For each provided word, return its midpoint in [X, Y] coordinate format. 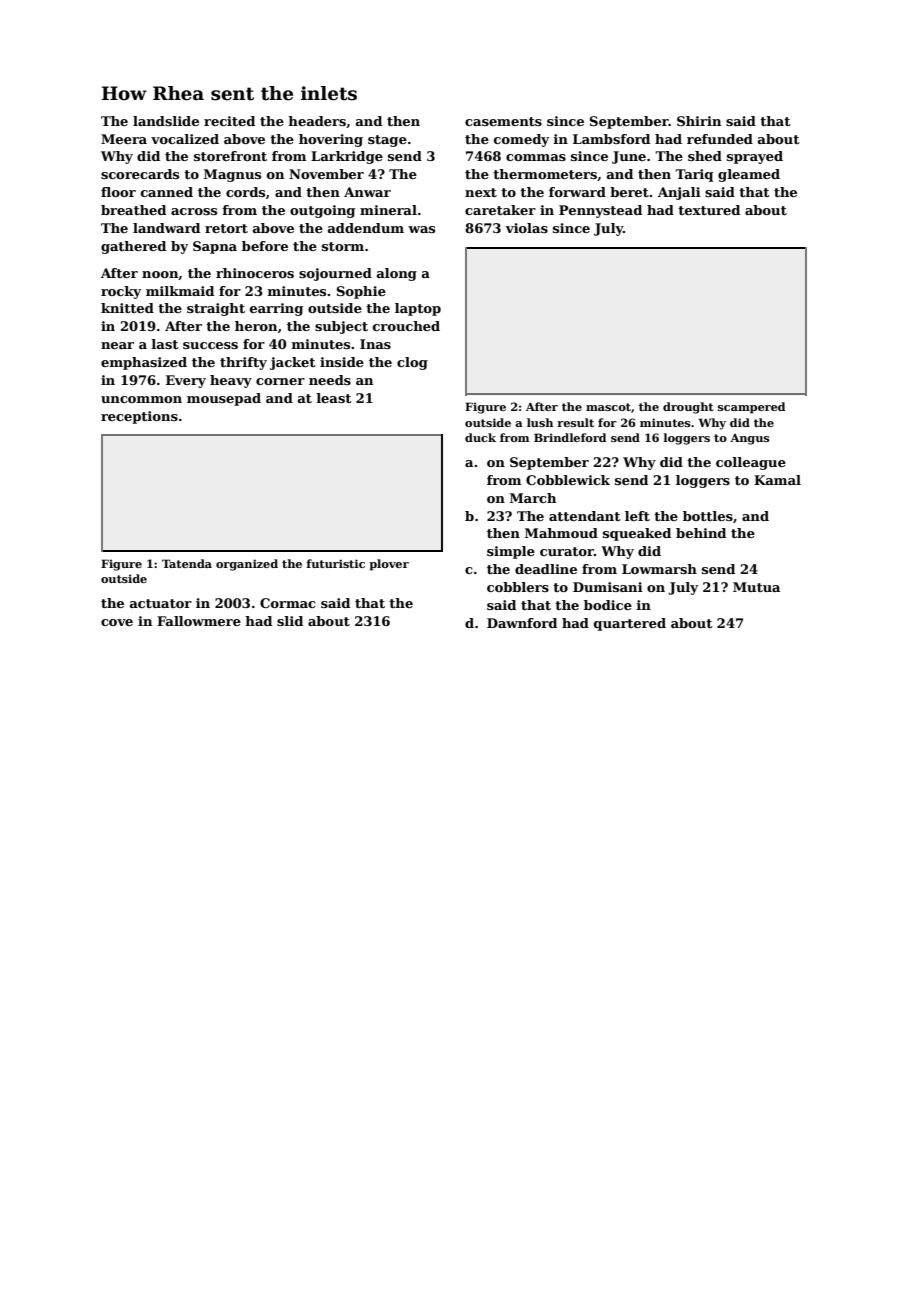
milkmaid [180, 291]
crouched [406, 326]
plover [389, 565]
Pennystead [600, 211]
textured [709, 210]
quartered [630, 624]
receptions [139, 417]
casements [503, 121]
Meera [124, 139]
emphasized [144, 363]
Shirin [699, 121]
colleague [751, 463]
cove [117, 622]
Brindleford [570, 437]
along [397, 274]
